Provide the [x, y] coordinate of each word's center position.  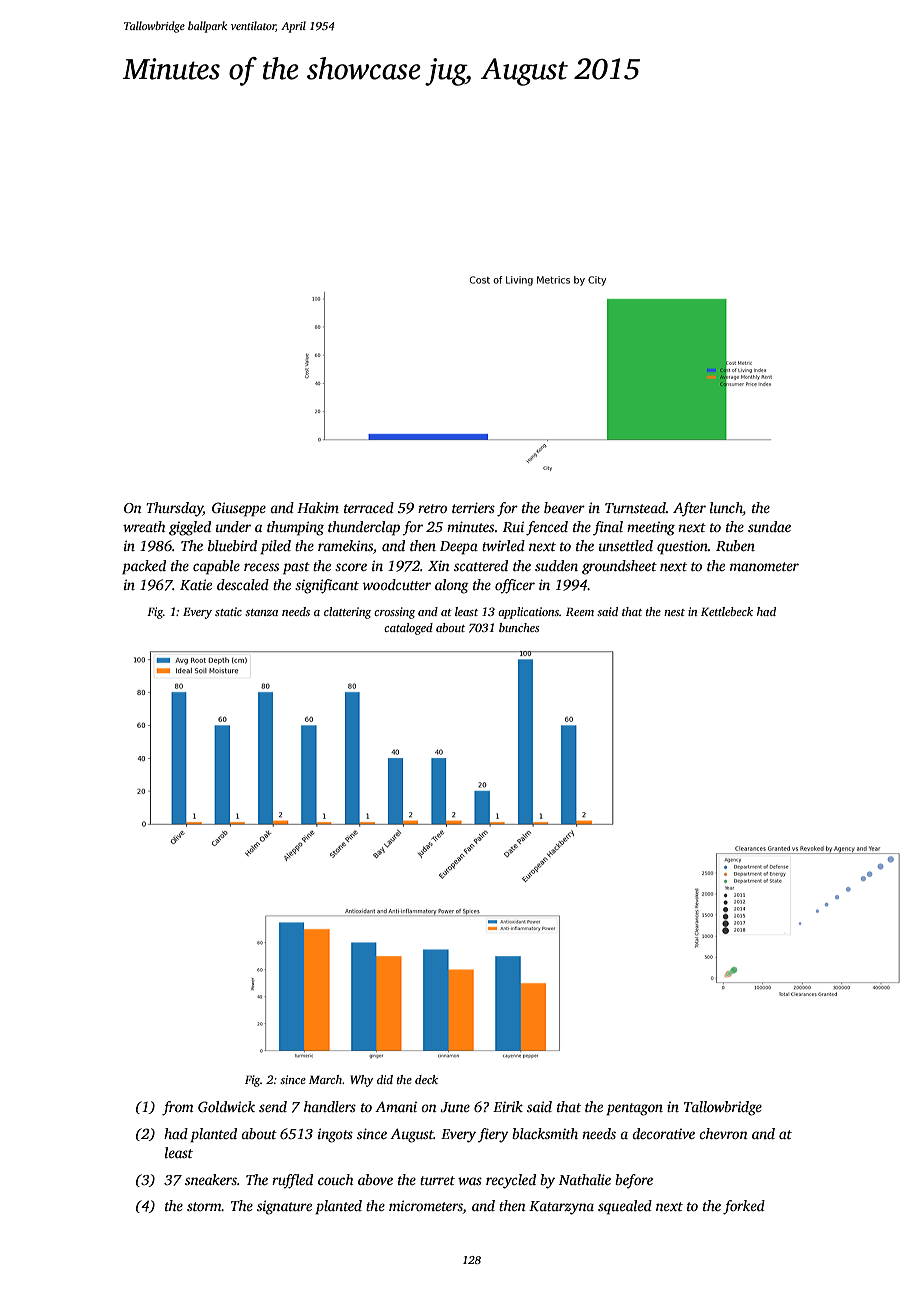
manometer [764, 566]
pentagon [634, 1109]
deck [426, 1079]
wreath [144, 526]
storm [204, 1206]
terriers [473, 507]
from [177, 1108]
